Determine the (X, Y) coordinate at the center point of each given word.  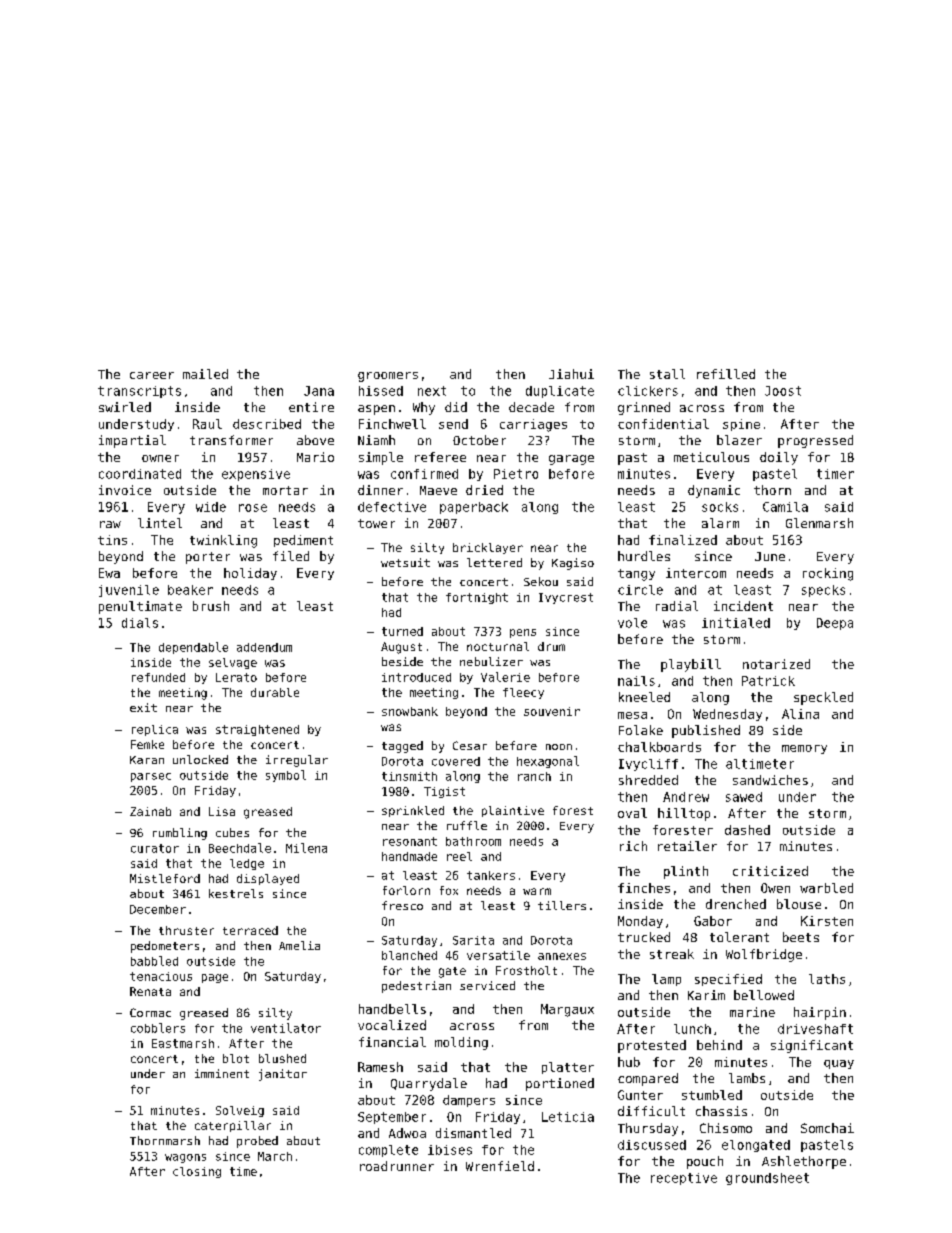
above (315, 440)
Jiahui (571, 374)
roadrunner (397, 1166)
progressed (815, 441)
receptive (684, 1179)
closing (197, 1172)
